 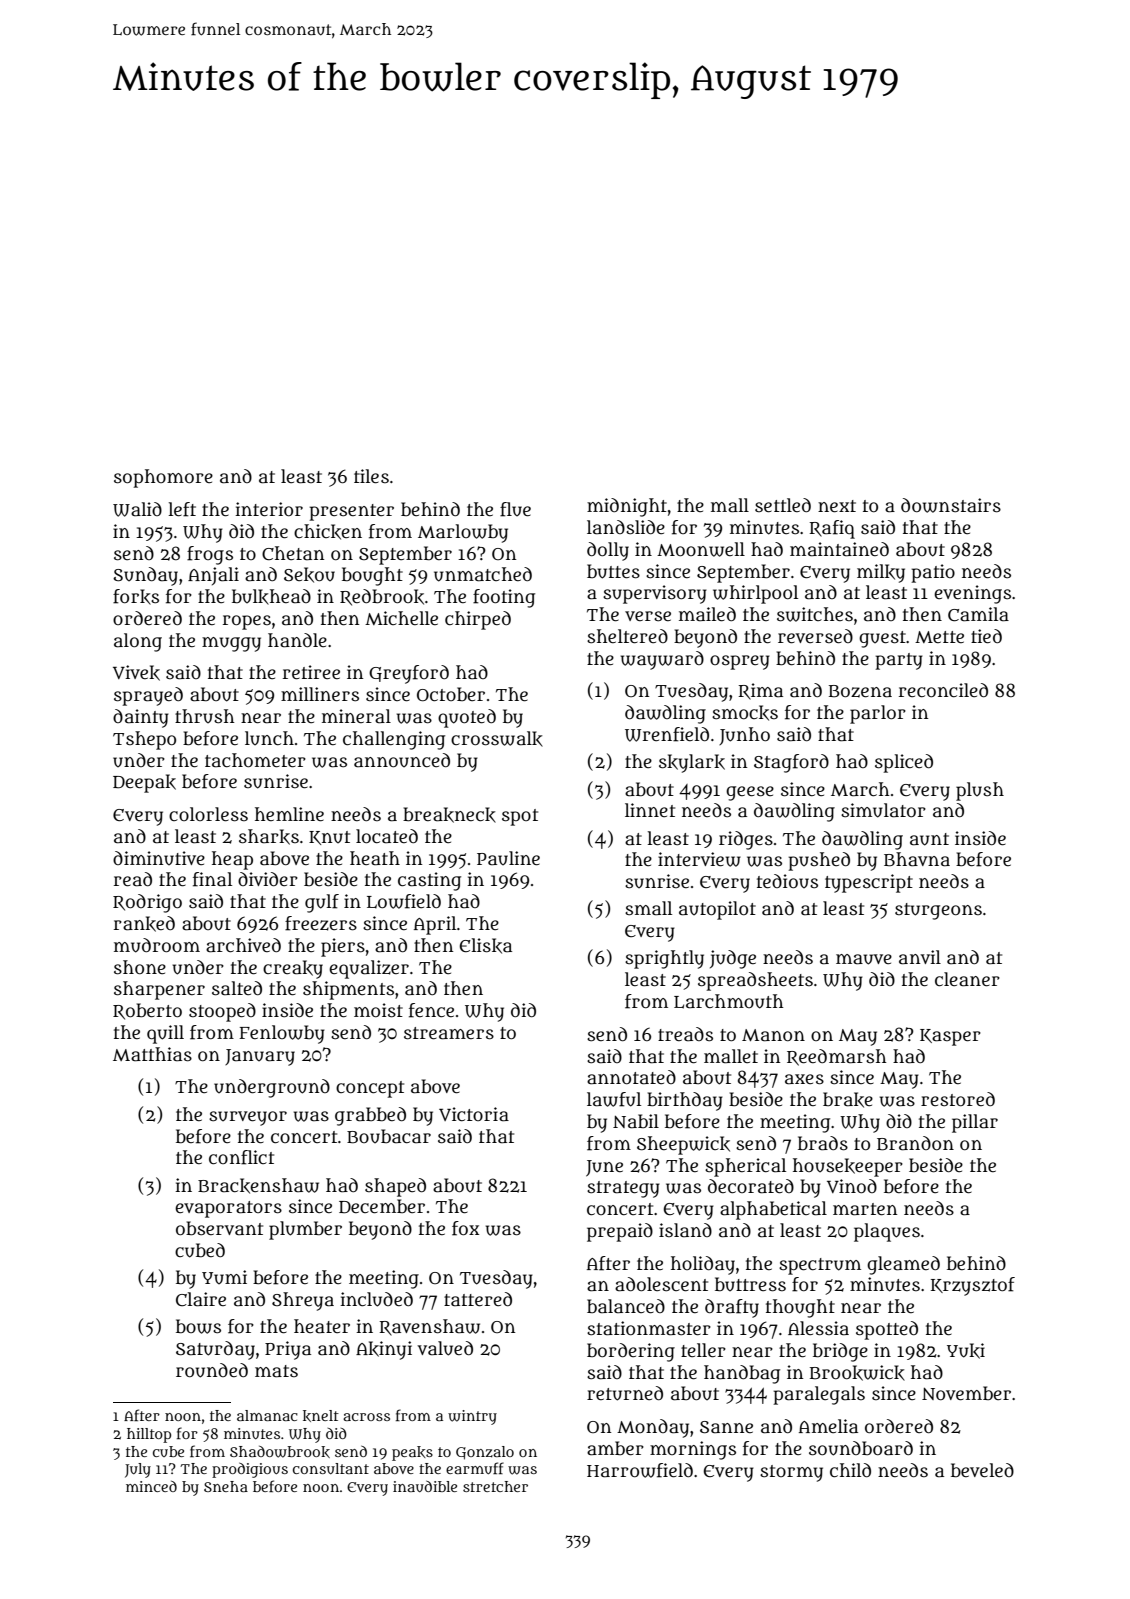 I want to click on concept, so click(x=370, y=1089).
